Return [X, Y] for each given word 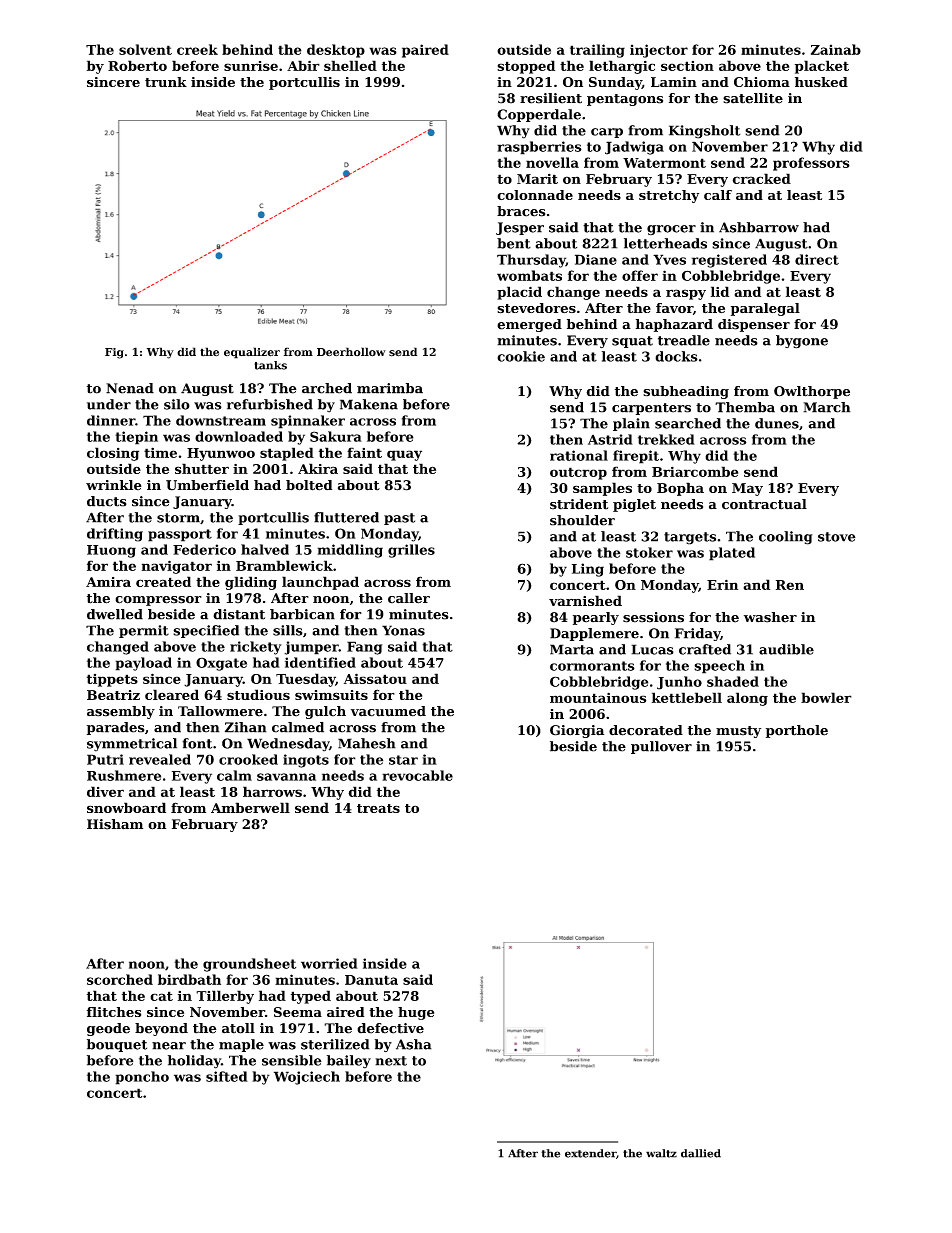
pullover [661, 747]
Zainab [836, 49]
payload [143, 664]
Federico [204, 549]
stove [837, 537]
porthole [797, 731]
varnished [585, 600]
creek [197, 49]
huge [416, 1013]
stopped [526, 67]
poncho [142, 1078]
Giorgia [577, 731]
